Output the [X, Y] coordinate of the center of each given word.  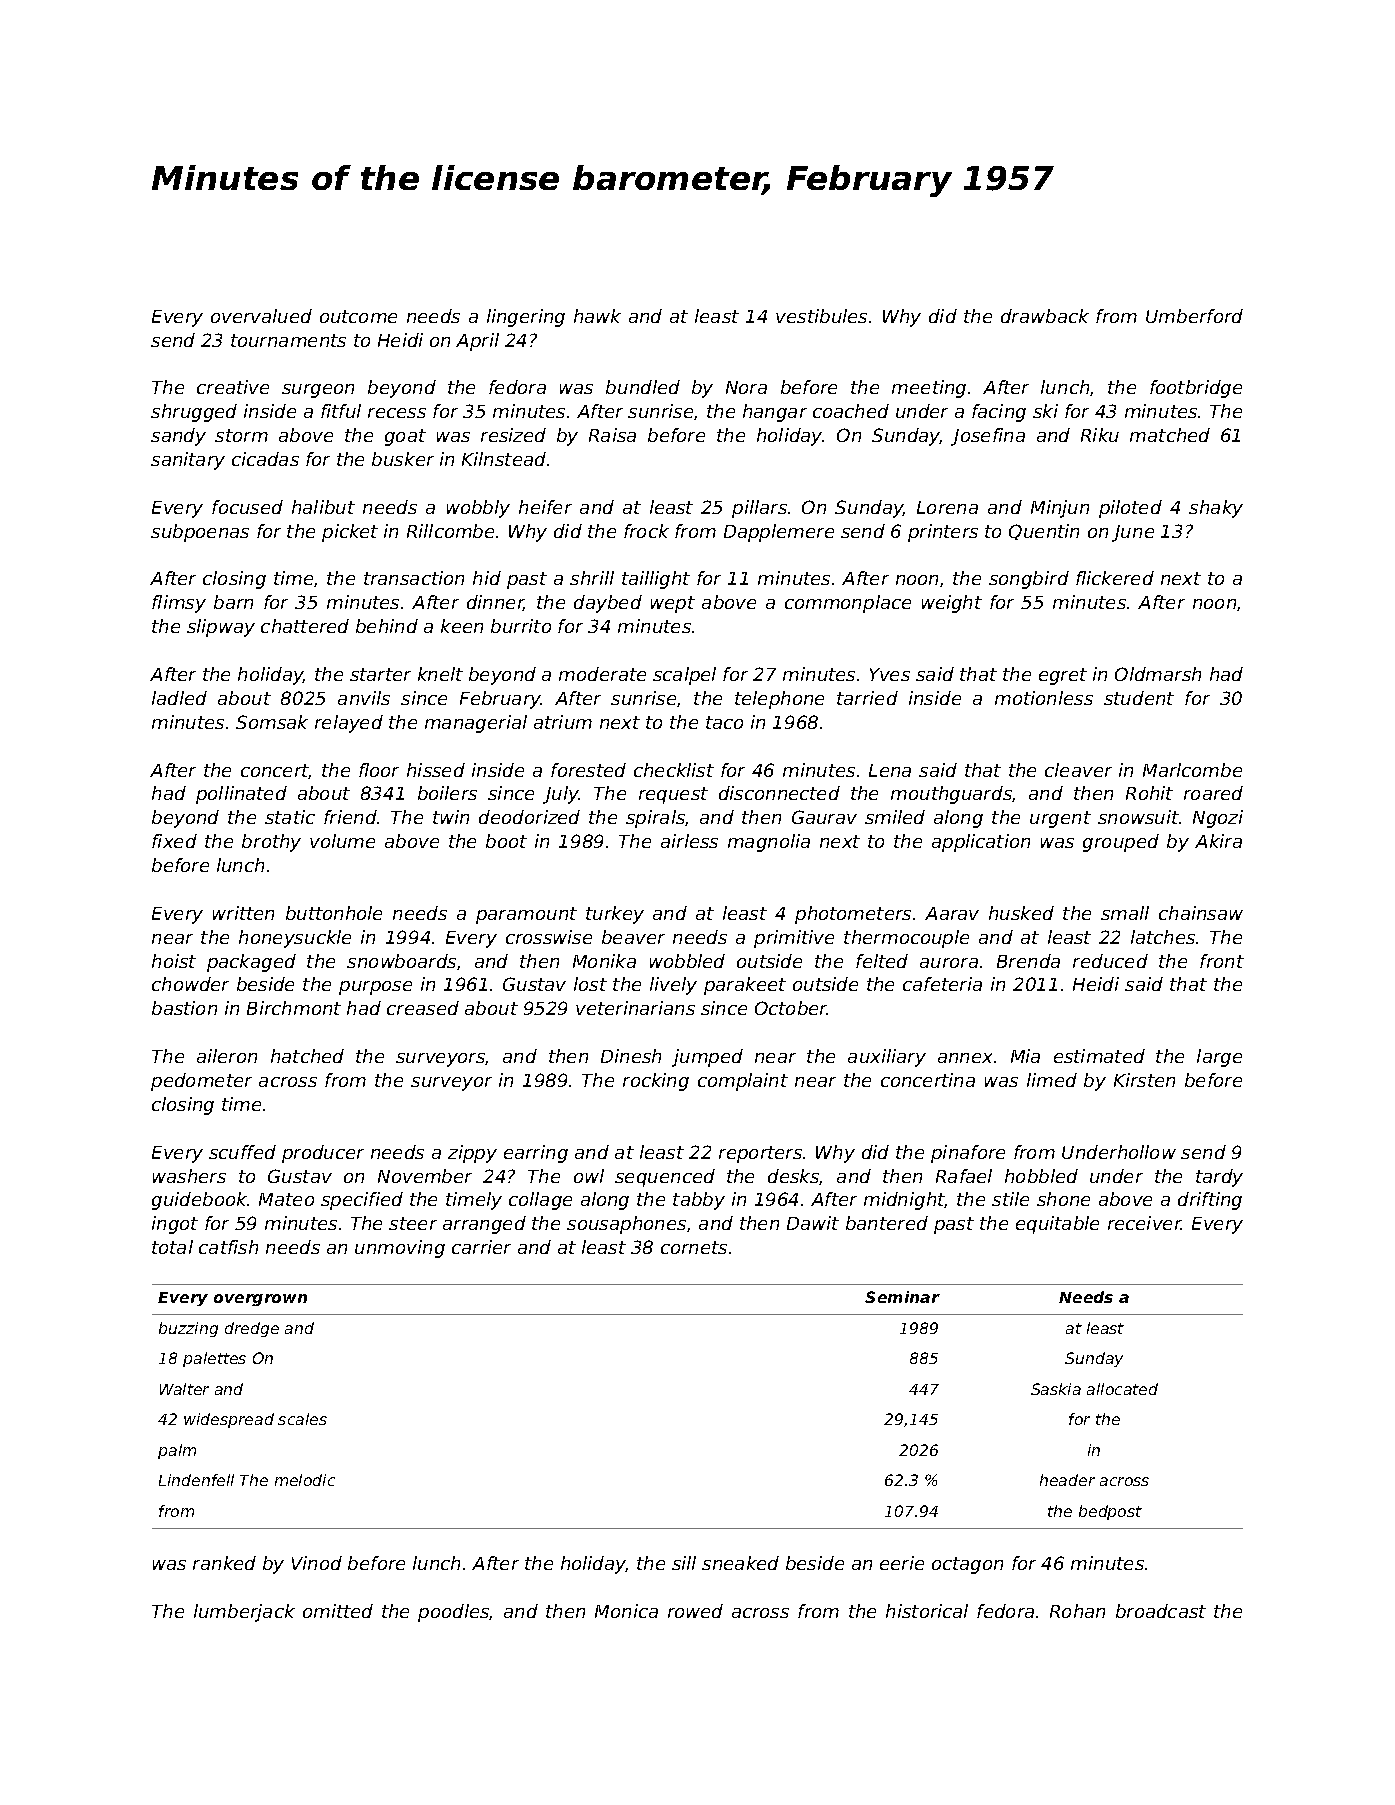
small [1125, 913]
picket [350, 533]
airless [689, 841]
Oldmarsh [1158, 674]
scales [302, 1419]
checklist [674, 770]
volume [342, 841]
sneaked [740, 1563]
